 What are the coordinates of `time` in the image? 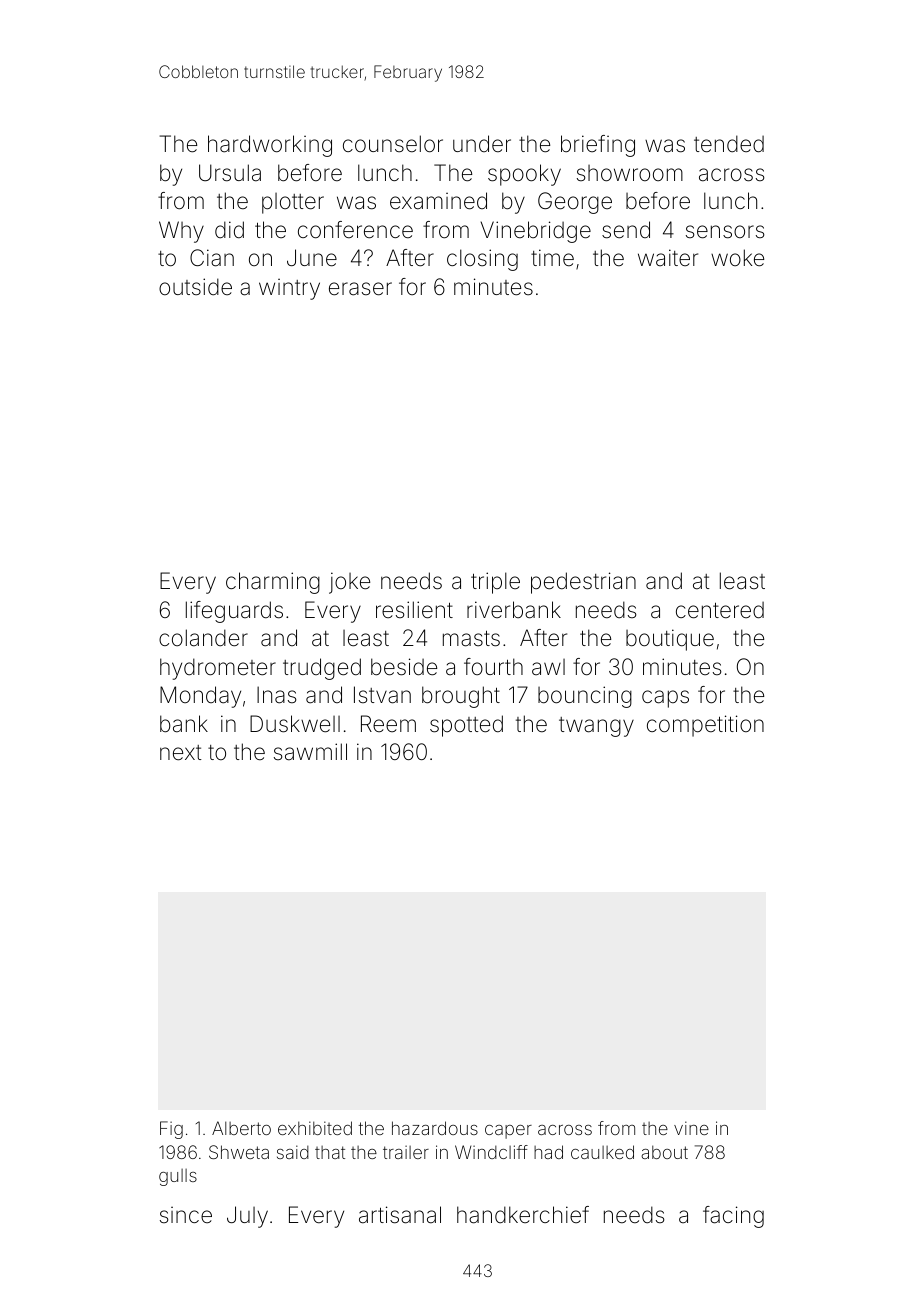 It's located at (552, 257).
